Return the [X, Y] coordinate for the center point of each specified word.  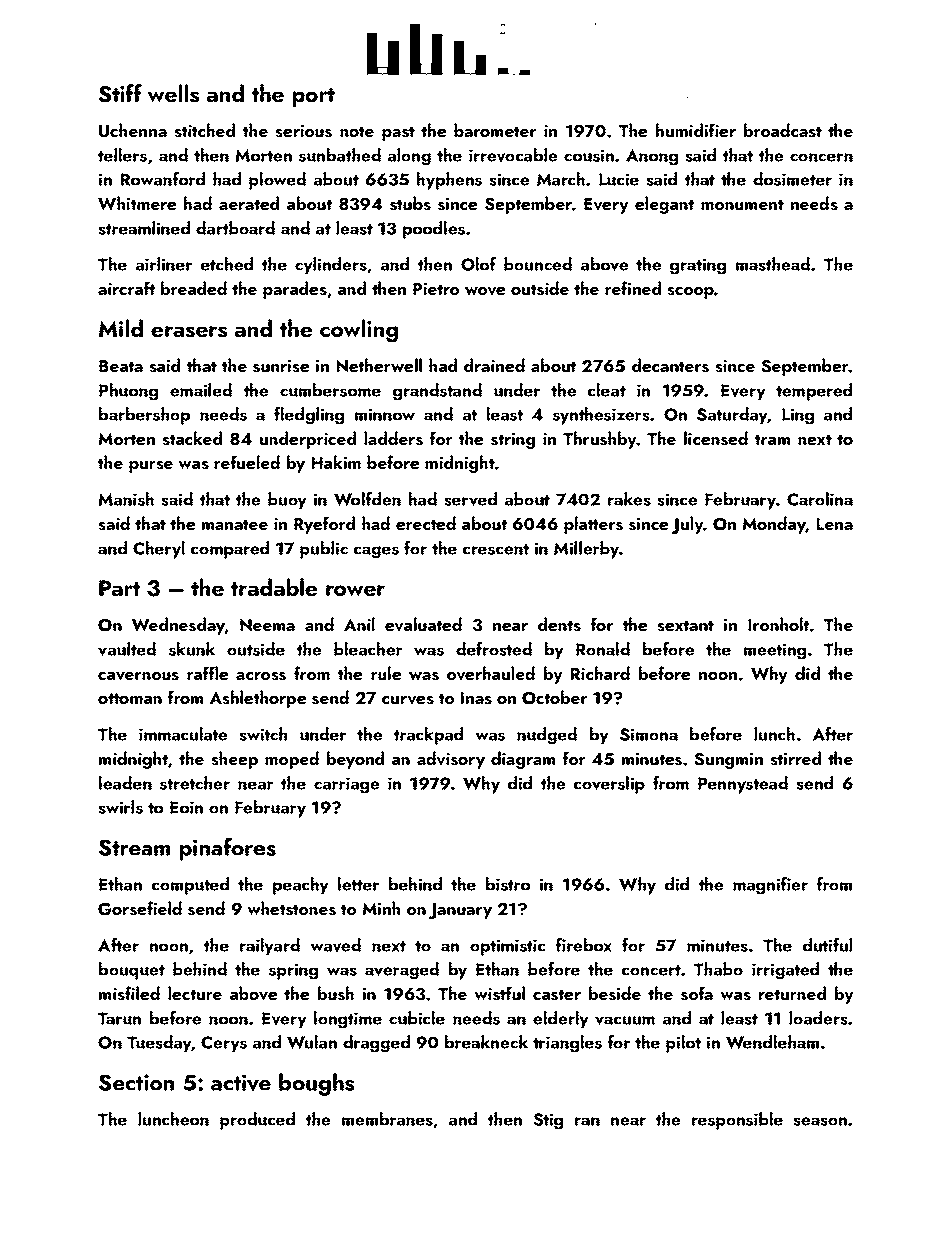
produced [257, 1121]
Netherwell [379, 365]
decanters [670, 365]
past [398, 133]
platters [593, 525]
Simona [649, 734]
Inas [476, 698]
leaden [125, 783]
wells [173, 93]
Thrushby [600, 440]
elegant [664, 205]
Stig [548, 1121]
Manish [126, 499]
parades [295, 290]
